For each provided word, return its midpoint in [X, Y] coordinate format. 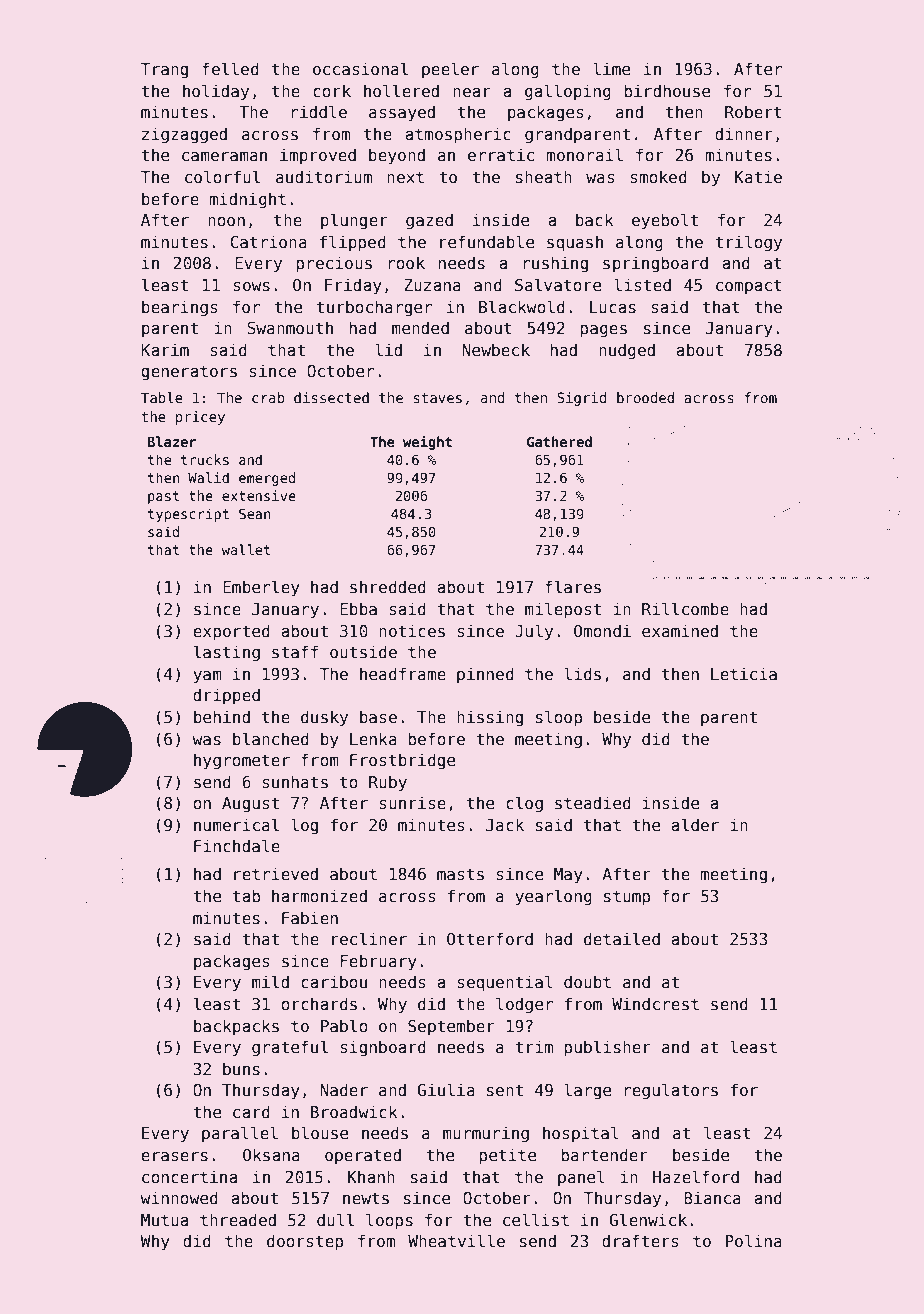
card [251, 1111]
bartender [605, 1155]
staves [437, 398]
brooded [645, 397]
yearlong [553, 897]
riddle [319, 111]
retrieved [276, 873]
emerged [267, 479]
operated [363, 1156]
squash [575, 243]
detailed [622, 939]
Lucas [613, 307]
